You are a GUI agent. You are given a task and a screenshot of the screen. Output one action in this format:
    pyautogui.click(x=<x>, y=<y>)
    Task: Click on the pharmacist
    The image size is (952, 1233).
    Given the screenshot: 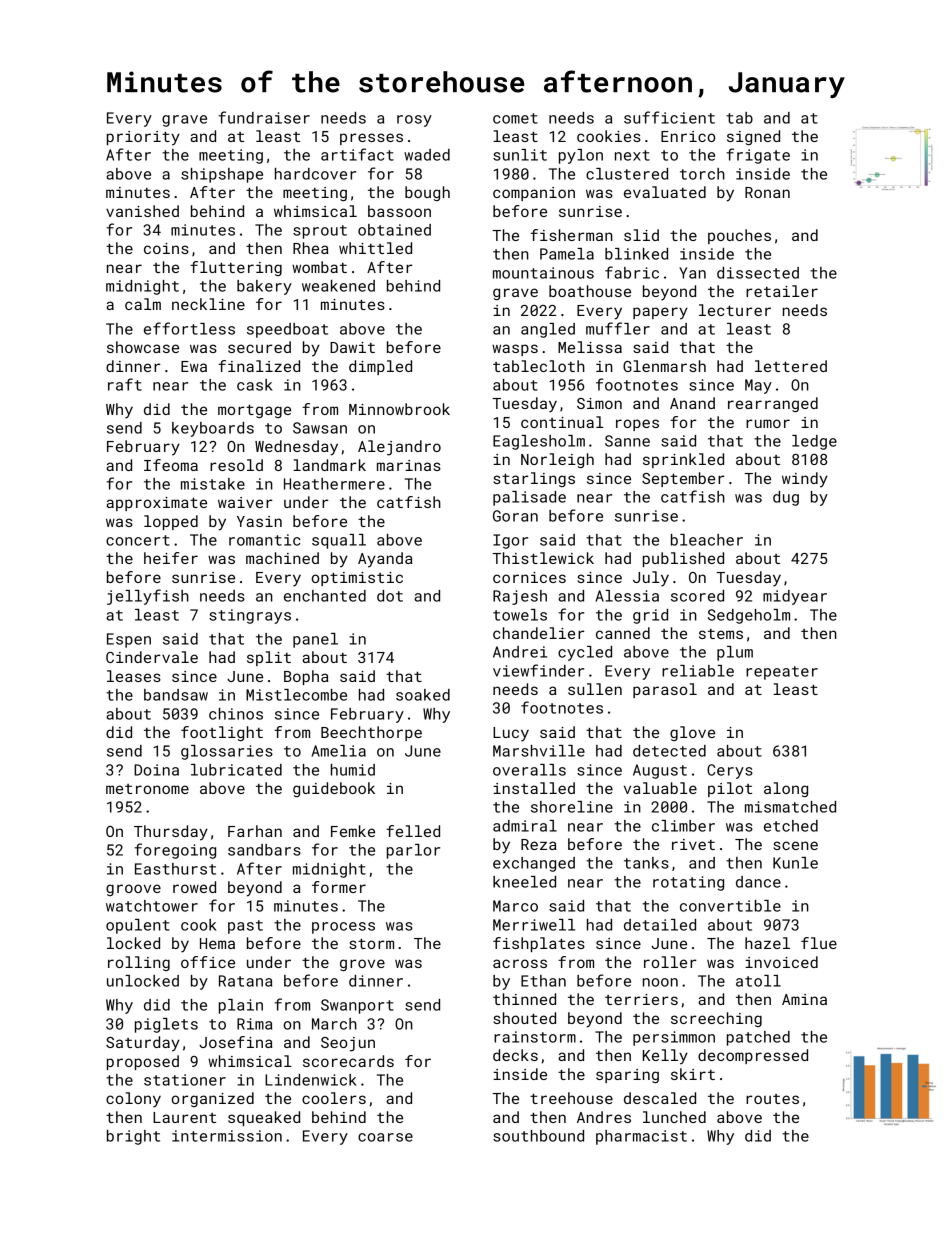 What is the action you would take?
    pyautogui.click(x=641, y=1137)
